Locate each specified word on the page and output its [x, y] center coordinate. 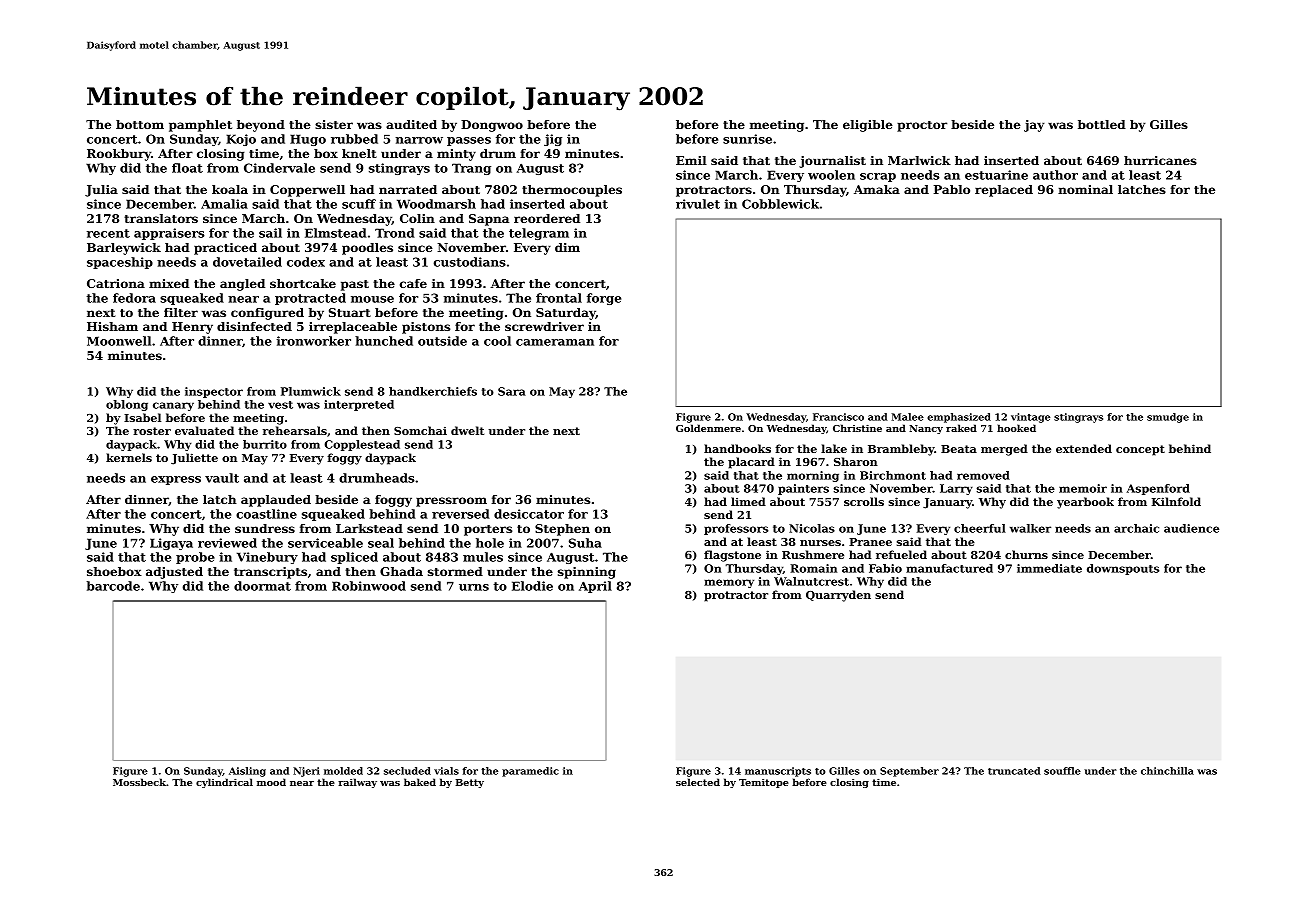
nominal [1085, 189]
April [595, 587]
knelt [359, 153]
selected [698, 782]
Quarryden [838, 596]
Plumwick [311, 391]
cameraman [555, 342]
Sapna [489, 220]
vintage [1030, 418]
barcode [113, 586]
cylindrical [224, 783]
